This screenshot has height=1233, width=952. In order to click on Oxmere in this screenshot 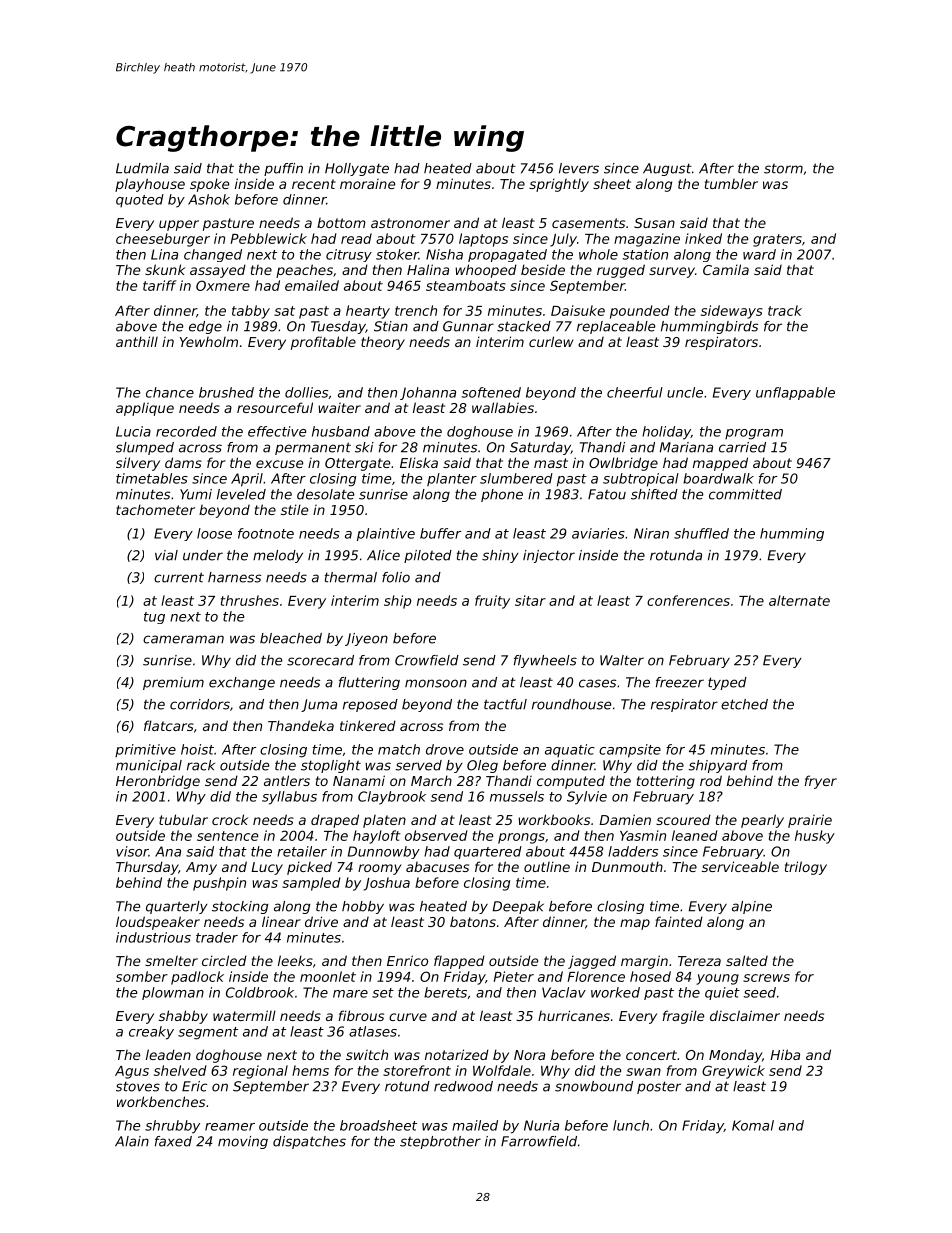, I will do `click(223, 285)`.
